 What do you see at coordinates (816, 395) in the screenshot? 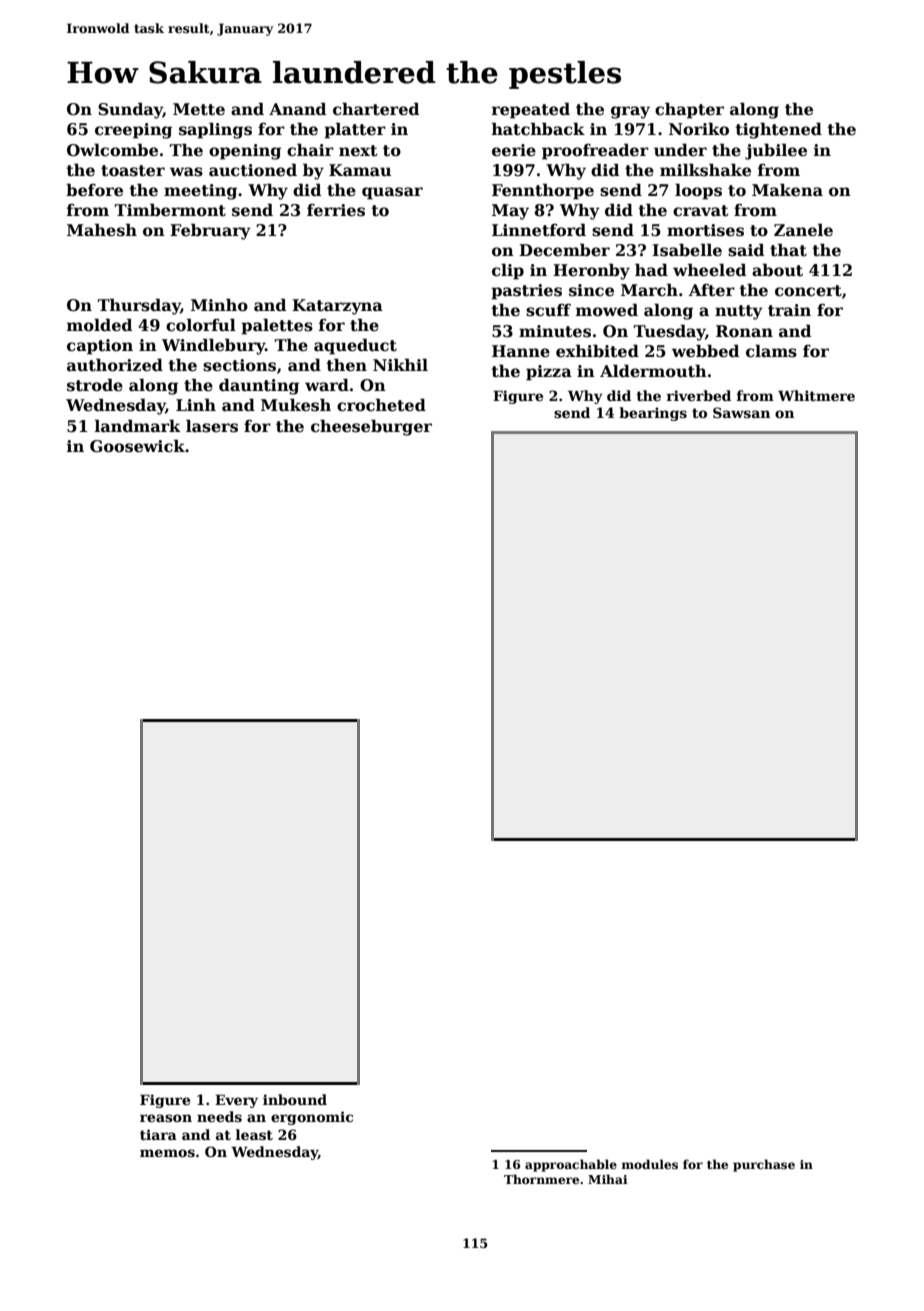
I see `Whitmere` at bounding box center [816, 395].
